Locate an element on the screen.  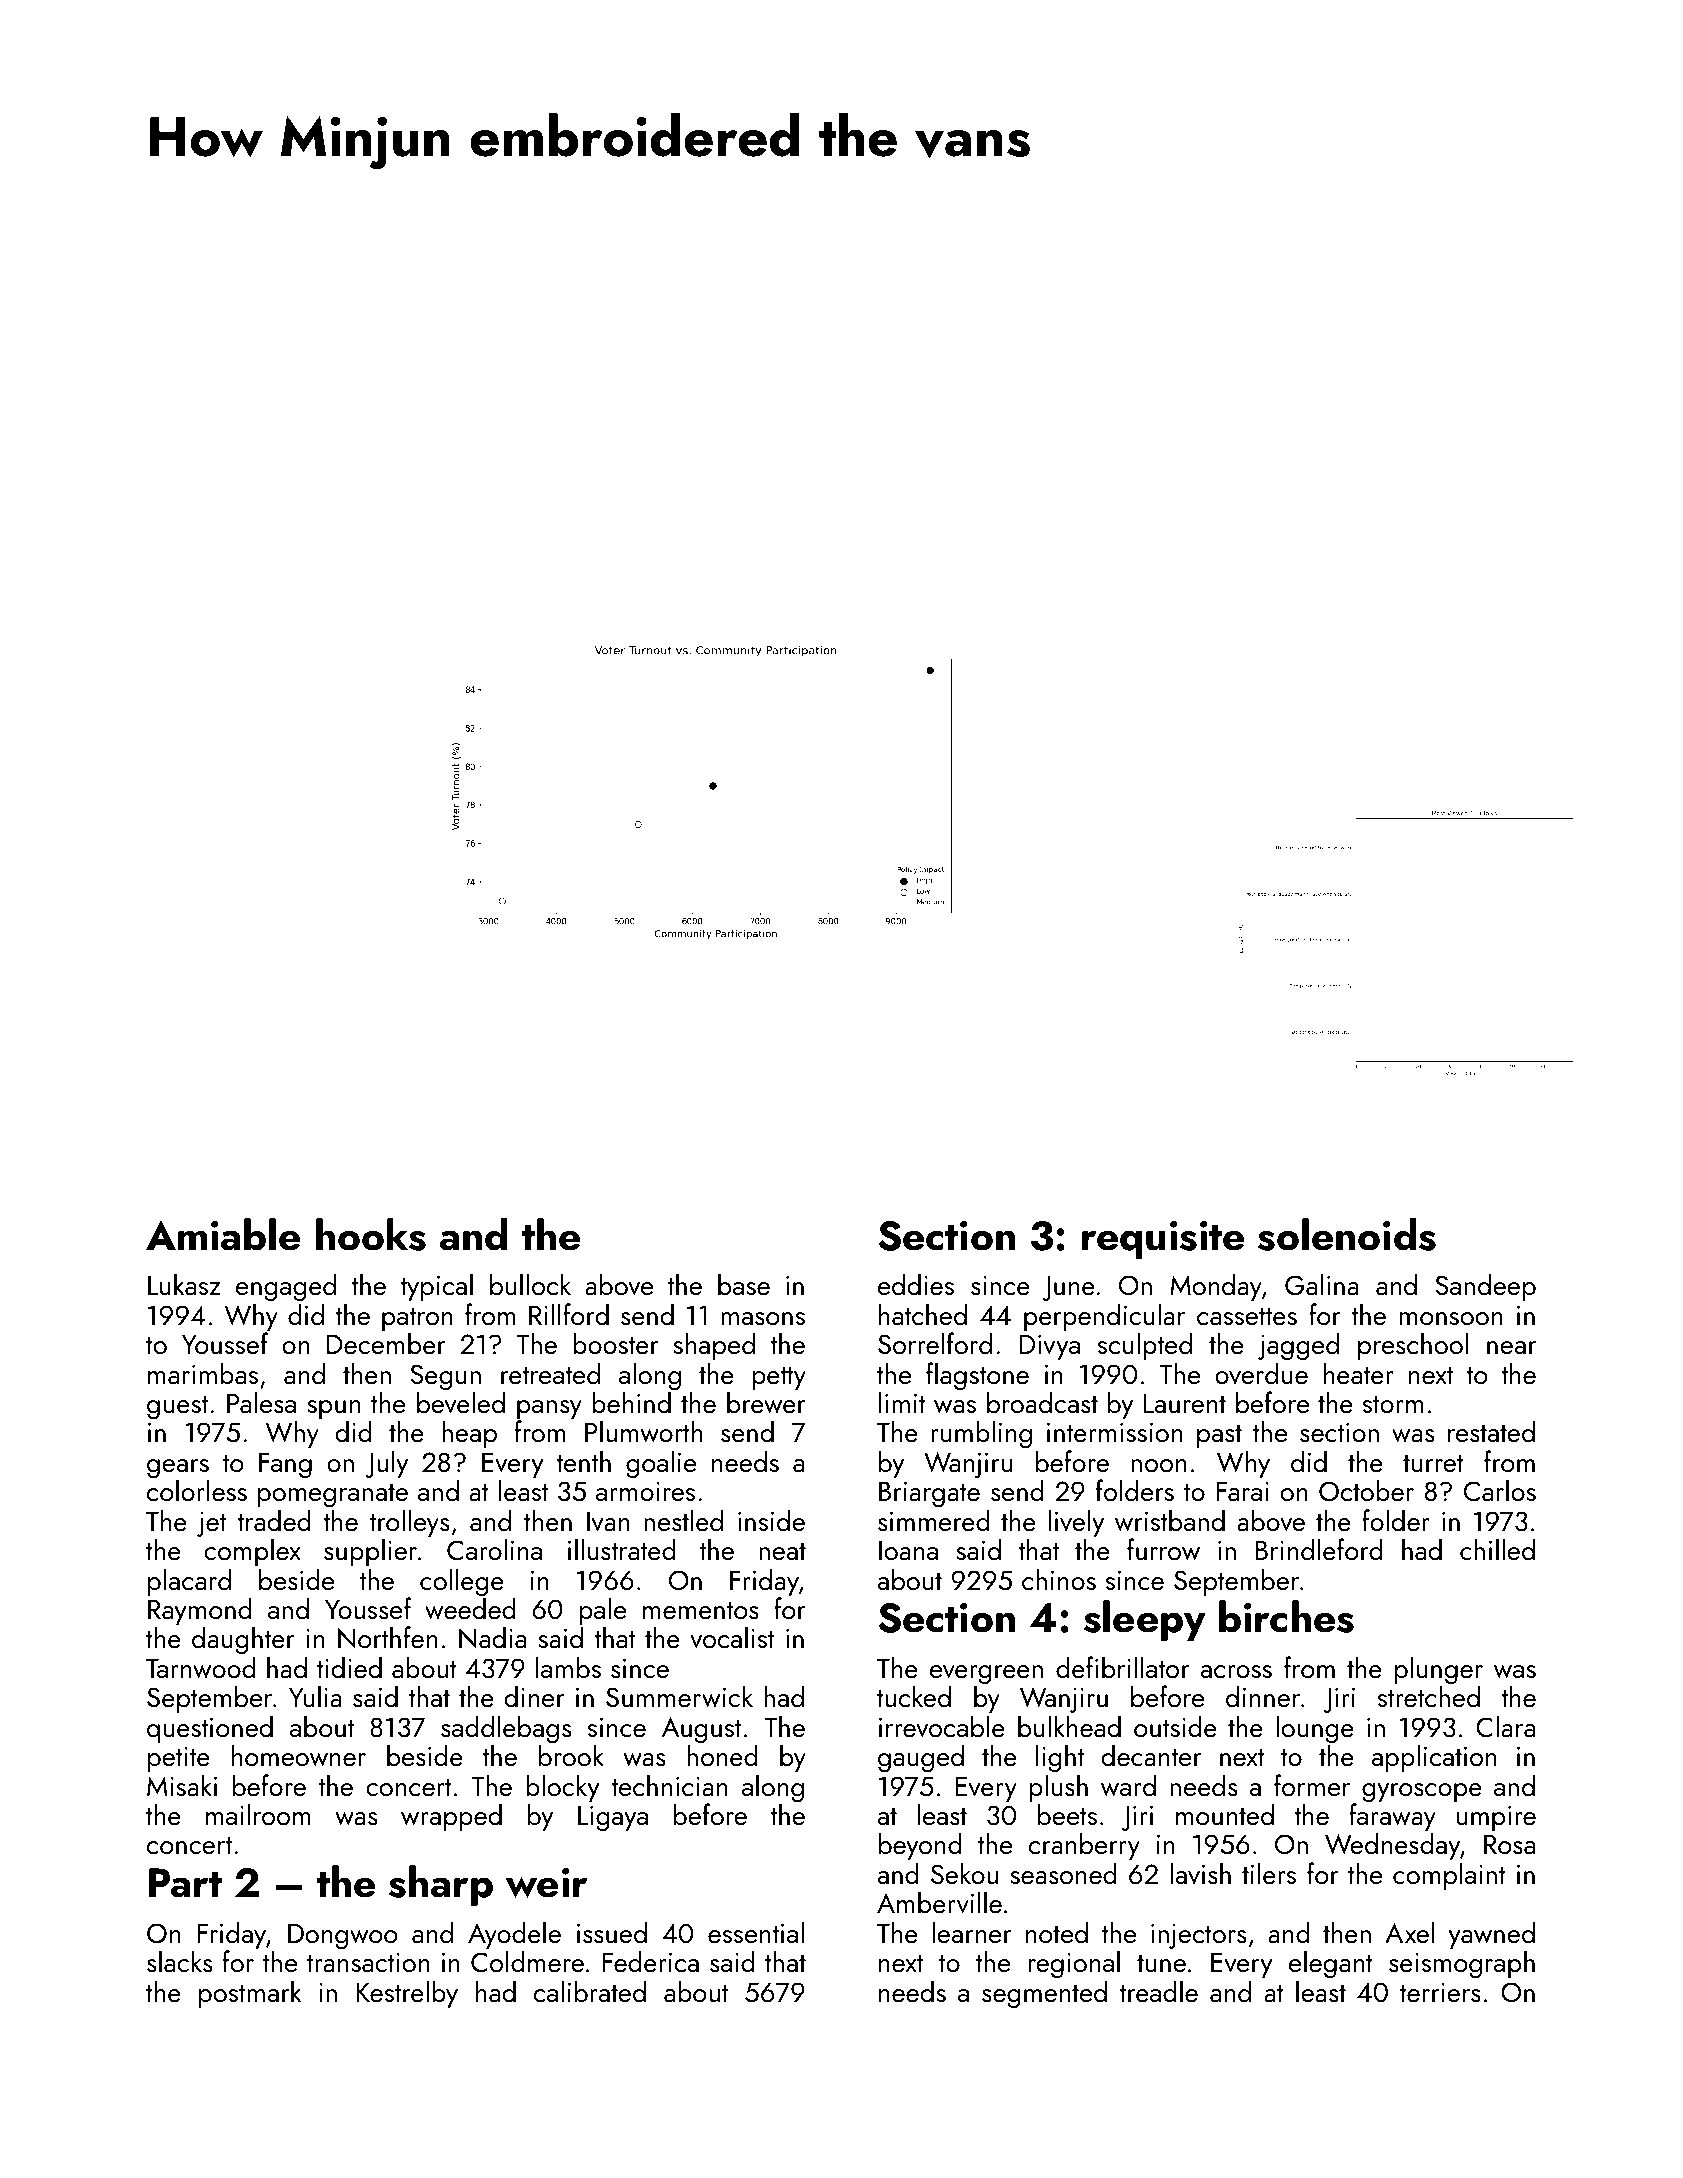
Tarnwood is located at coordinates (201, 1667).
